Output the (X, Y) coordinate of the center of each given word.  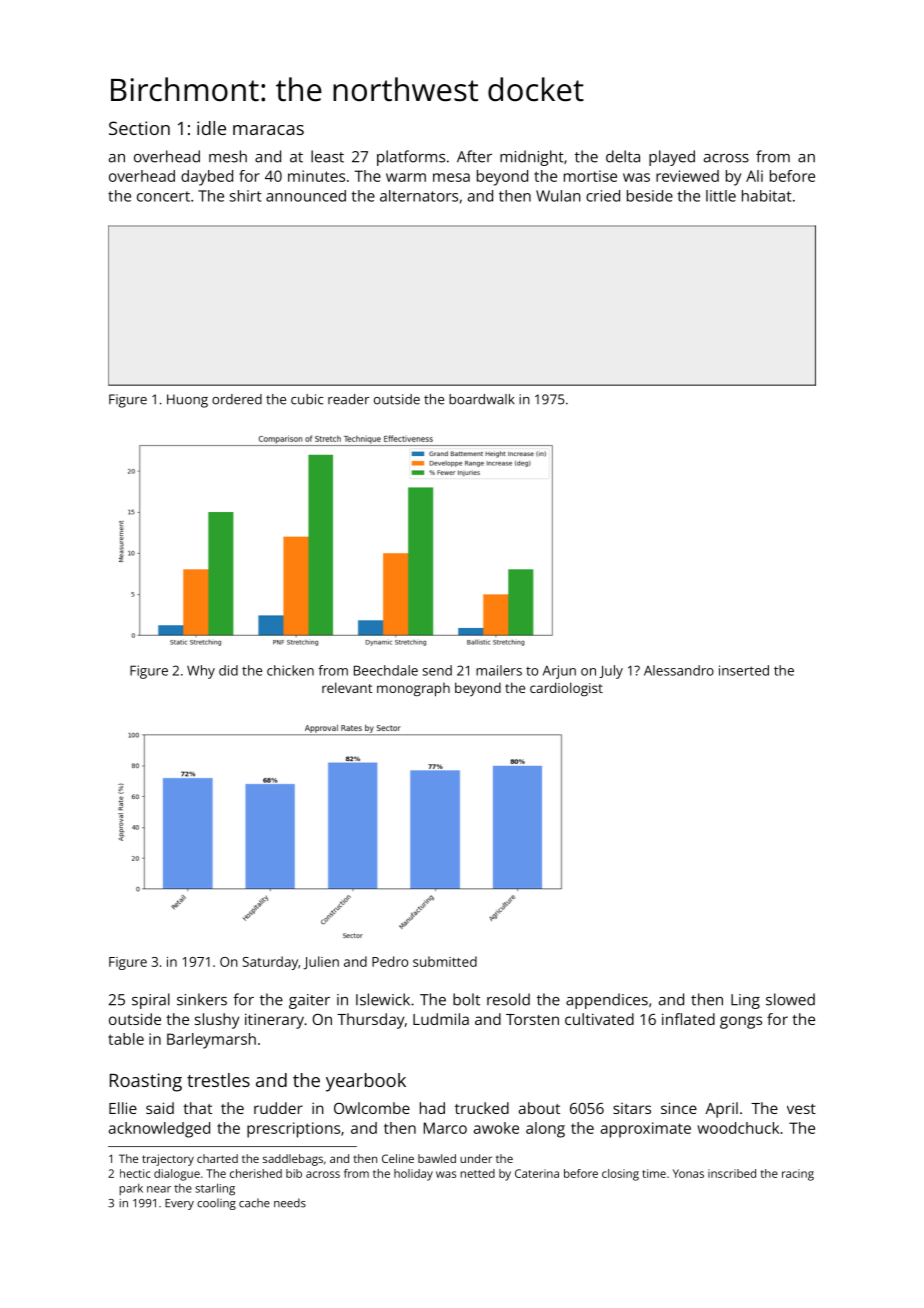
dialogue (177, 1175)
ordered (237, 399)
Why (201, 672)
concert (163, 196)
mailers (499, 670)
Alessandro (679, 670)
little (721, 196)
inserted (744, 670)
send (437, 670)
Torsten (532, 1019)
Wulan (558, 196)
